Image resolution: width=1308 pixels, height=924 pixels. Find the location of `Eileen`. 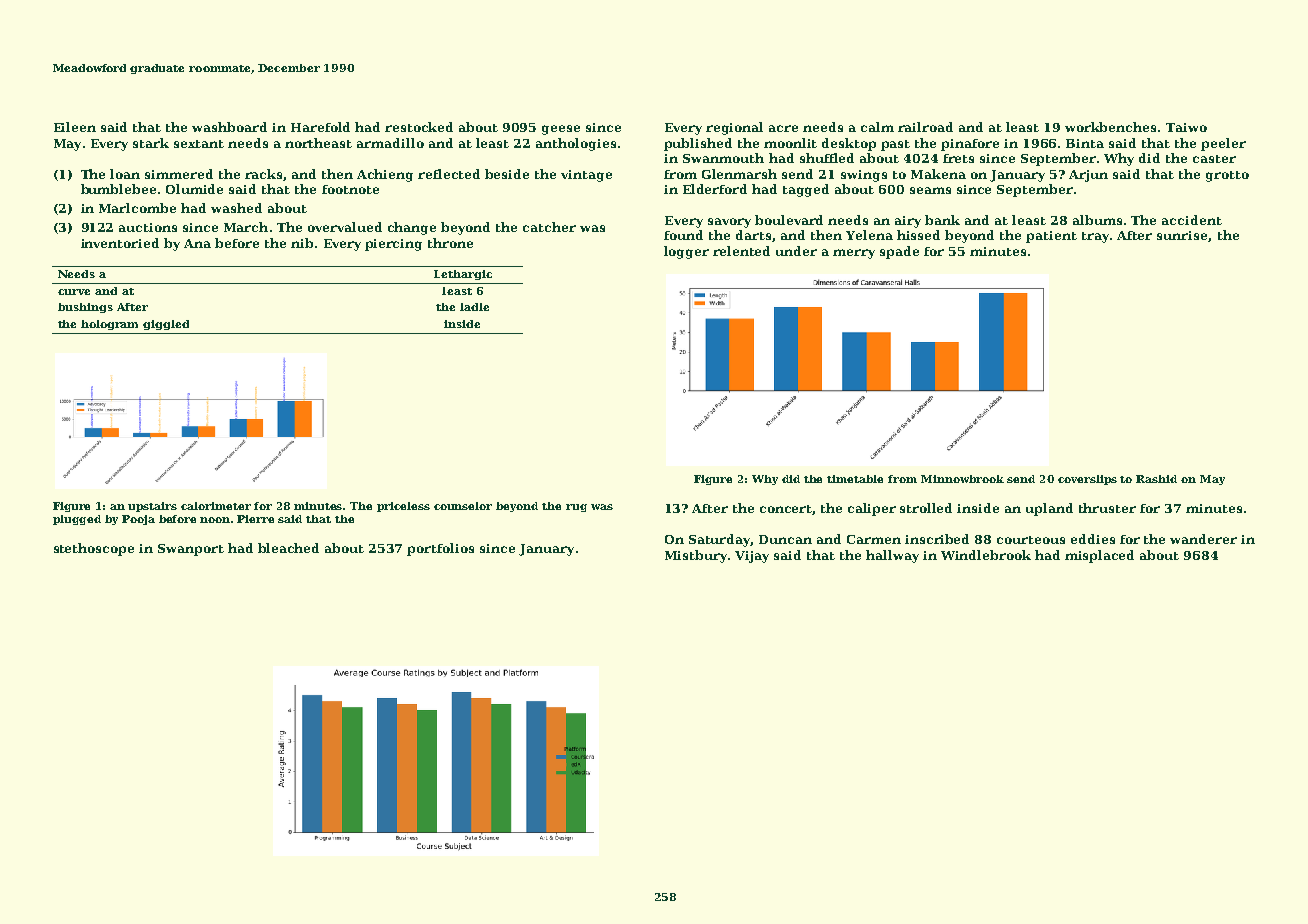

Eileen is located at coordinates (75, 127).
